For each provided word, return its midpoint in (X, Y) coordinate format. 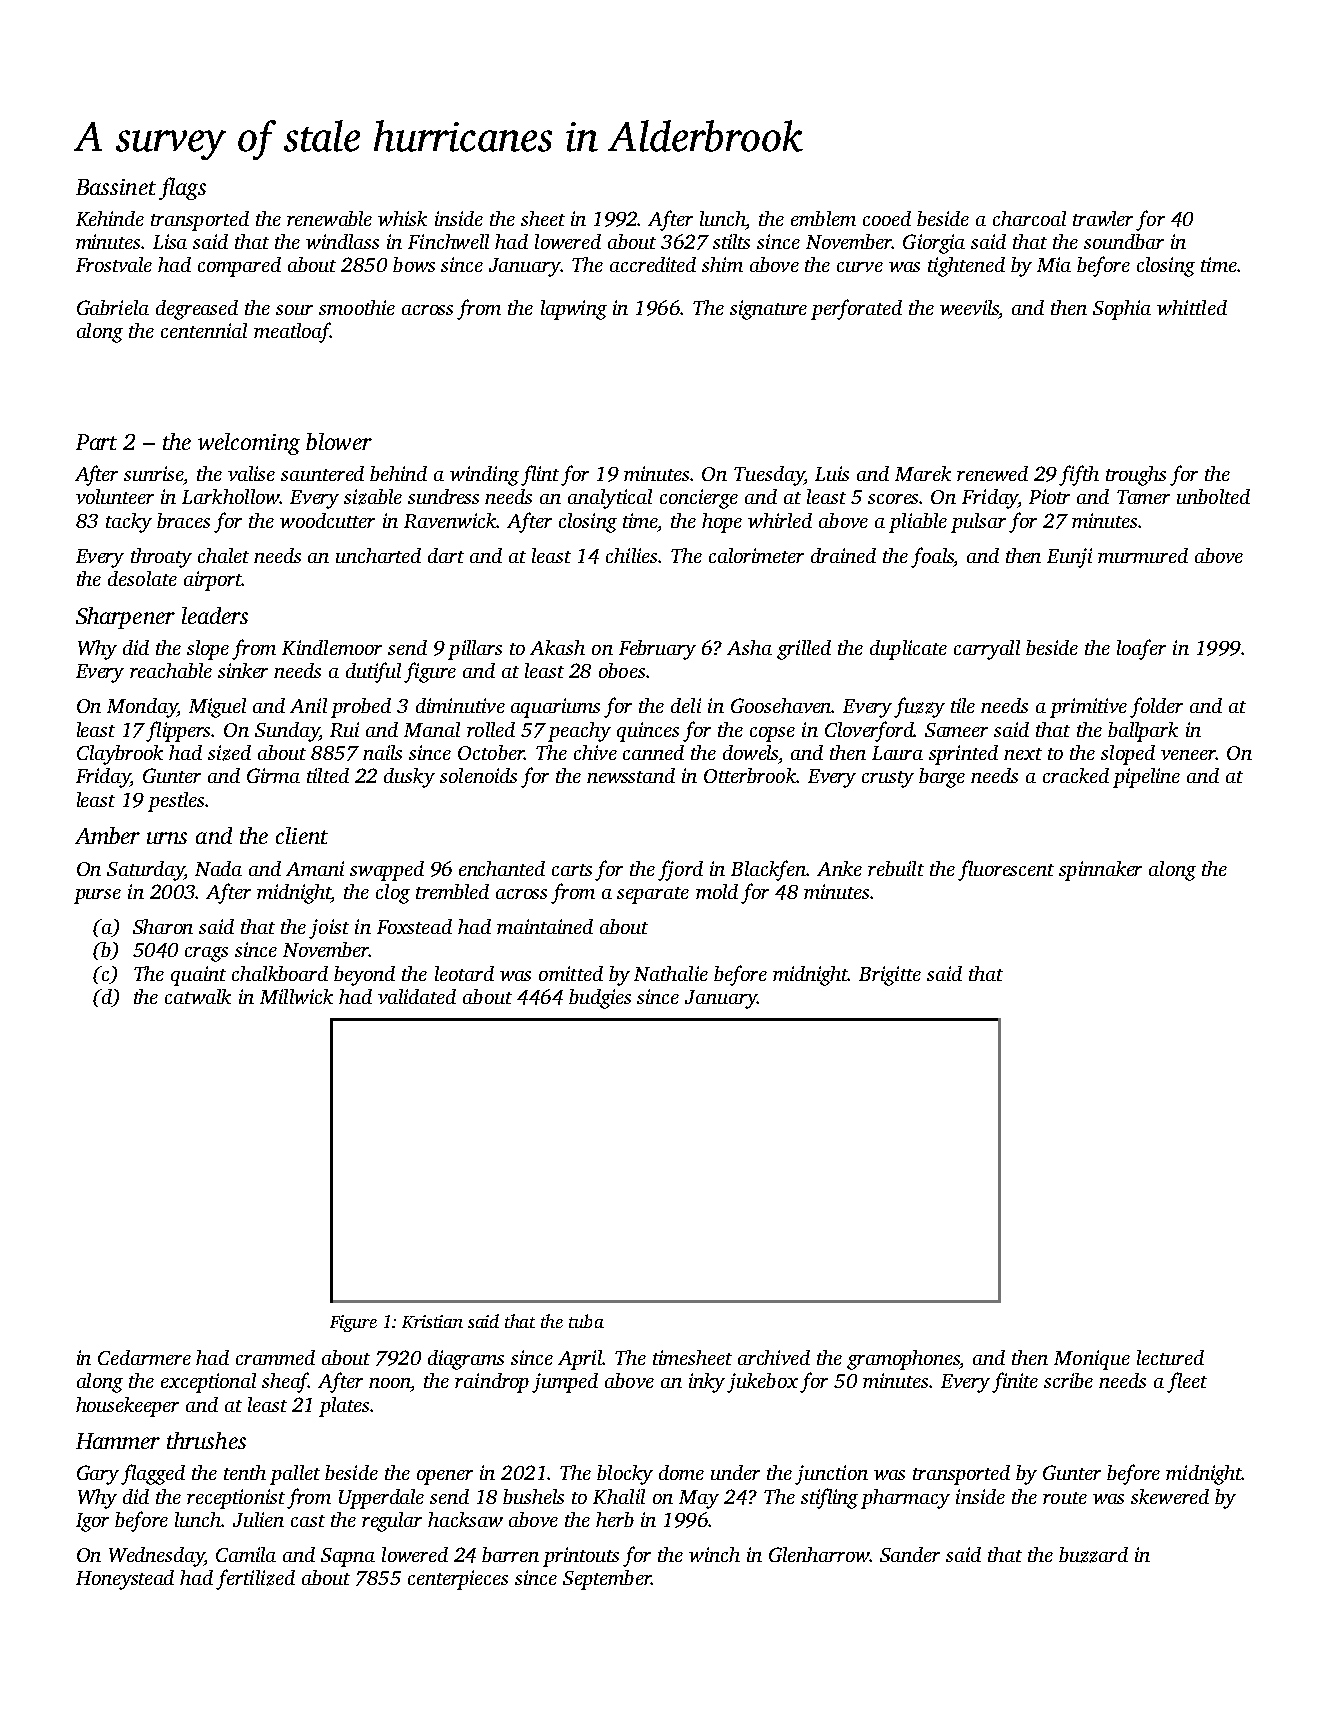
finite (1015, 1382)
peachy (579, 732)
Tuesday (769, 476)
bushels (533, 1496)
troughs (1136, 476)
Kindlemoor (332, 647)
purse (97, 896)
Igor (92, 1522)
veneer (1188, 755)
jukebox (762, 1383)
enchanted (502, 868)
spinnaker (1100, 871)
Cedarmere (144, 1357)
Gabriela (113, 307)
